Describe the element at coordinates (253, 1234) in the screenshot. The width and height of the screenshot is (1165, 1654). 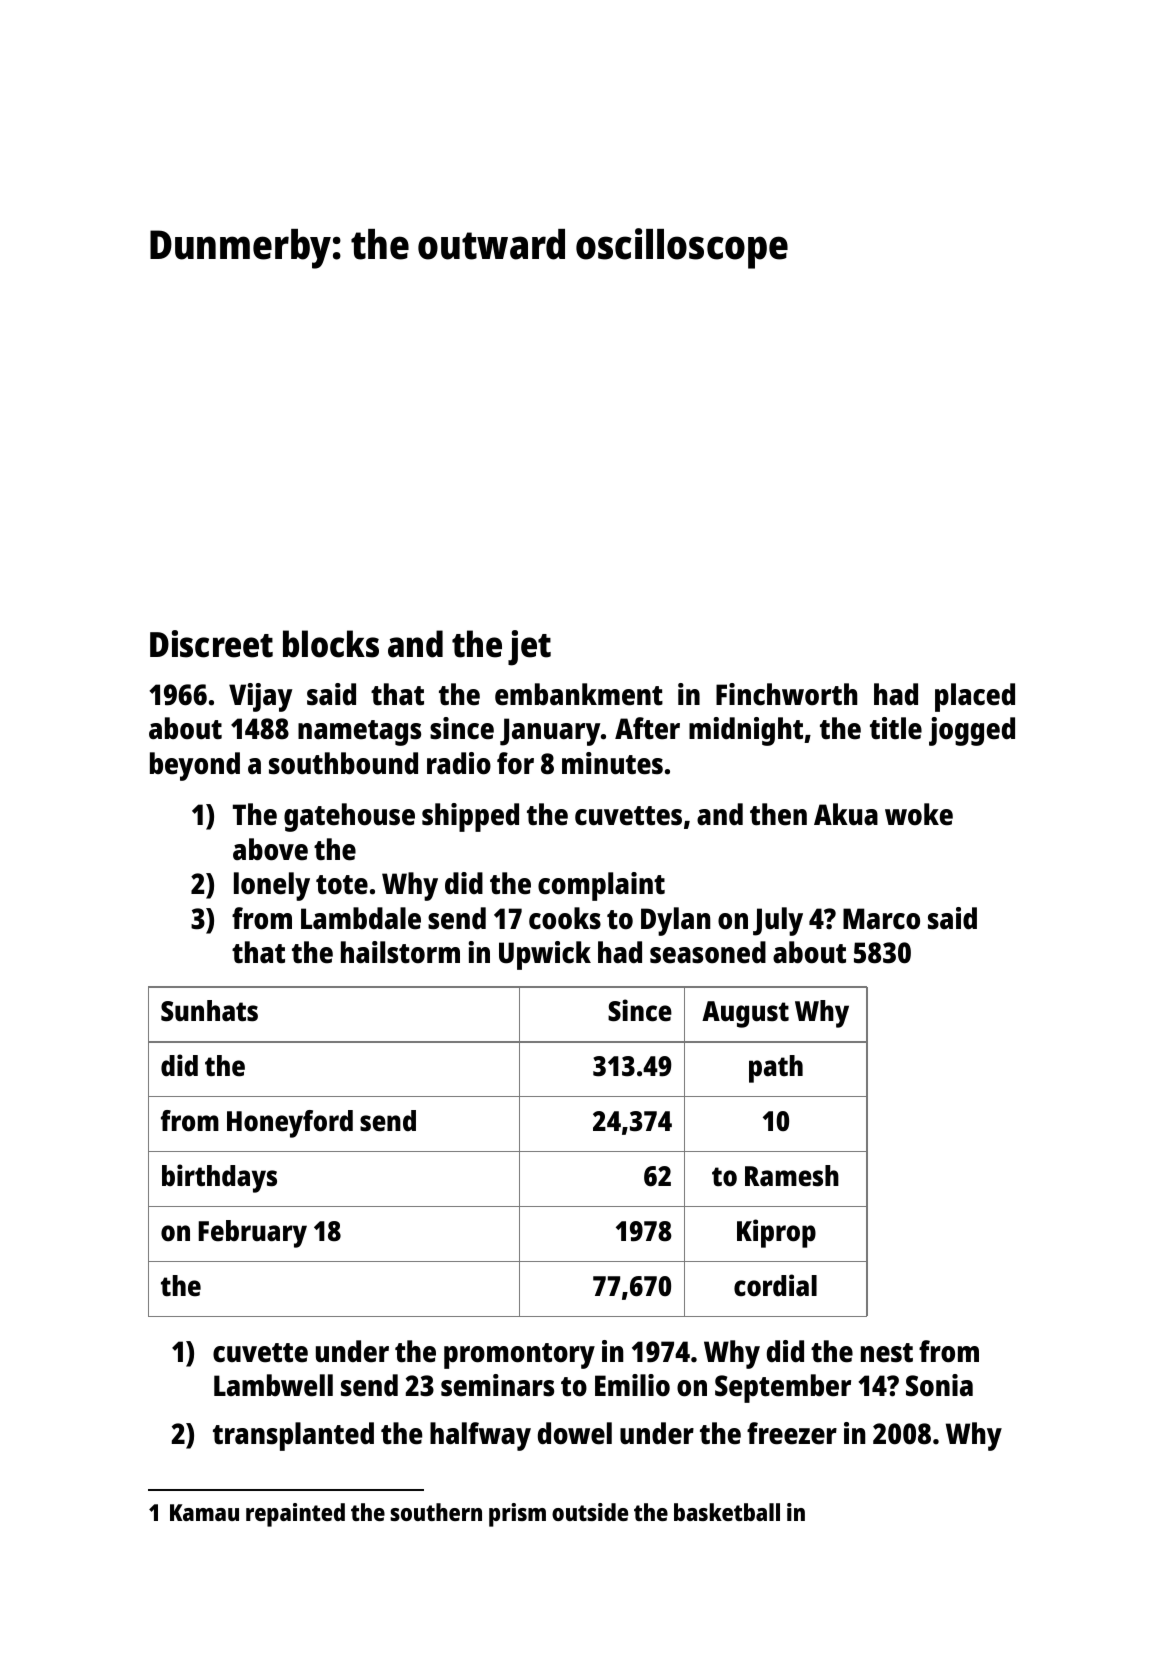
I see `February` at that location.
